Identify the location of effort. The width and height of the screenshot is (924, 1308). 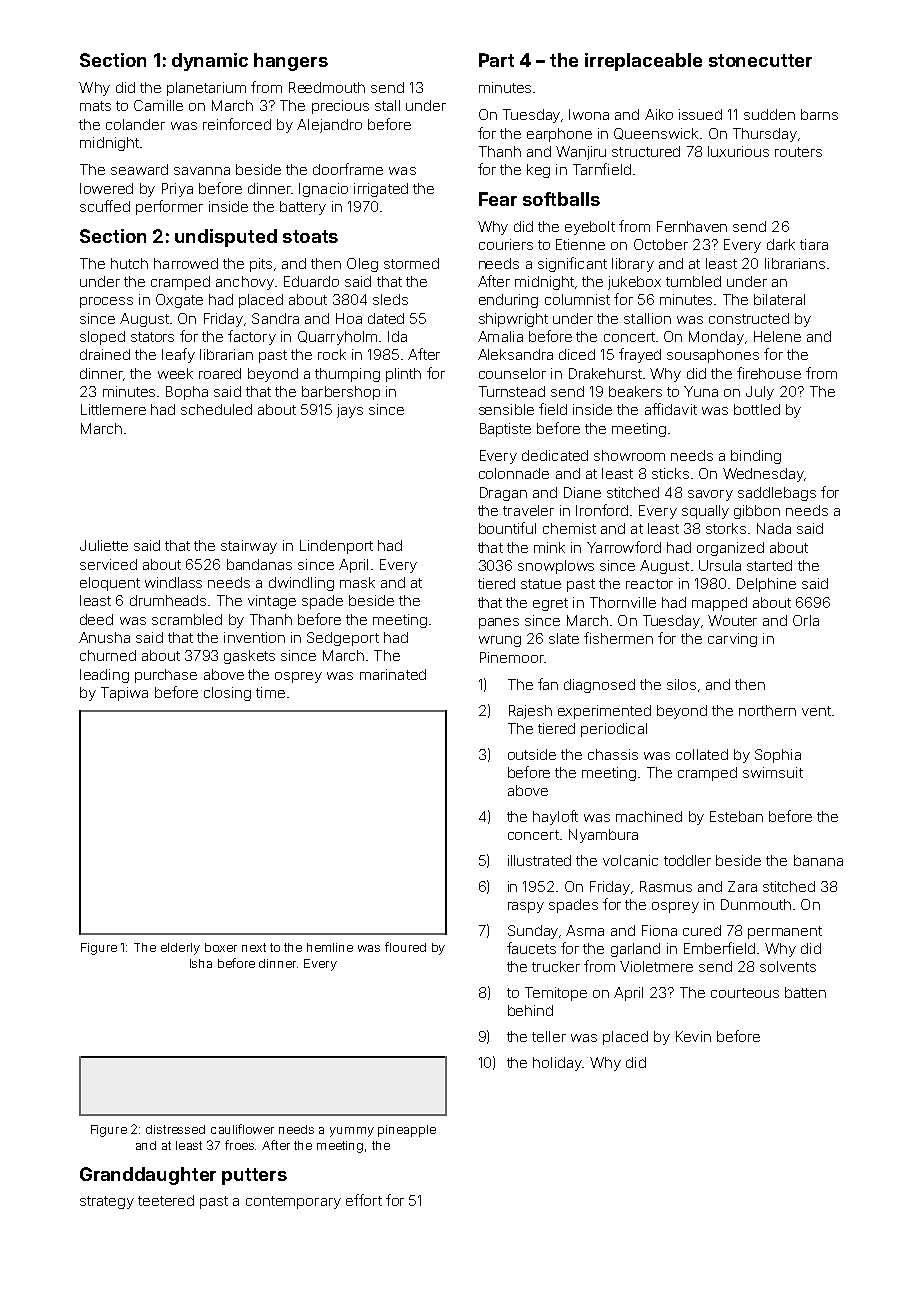
(364, 1200).
